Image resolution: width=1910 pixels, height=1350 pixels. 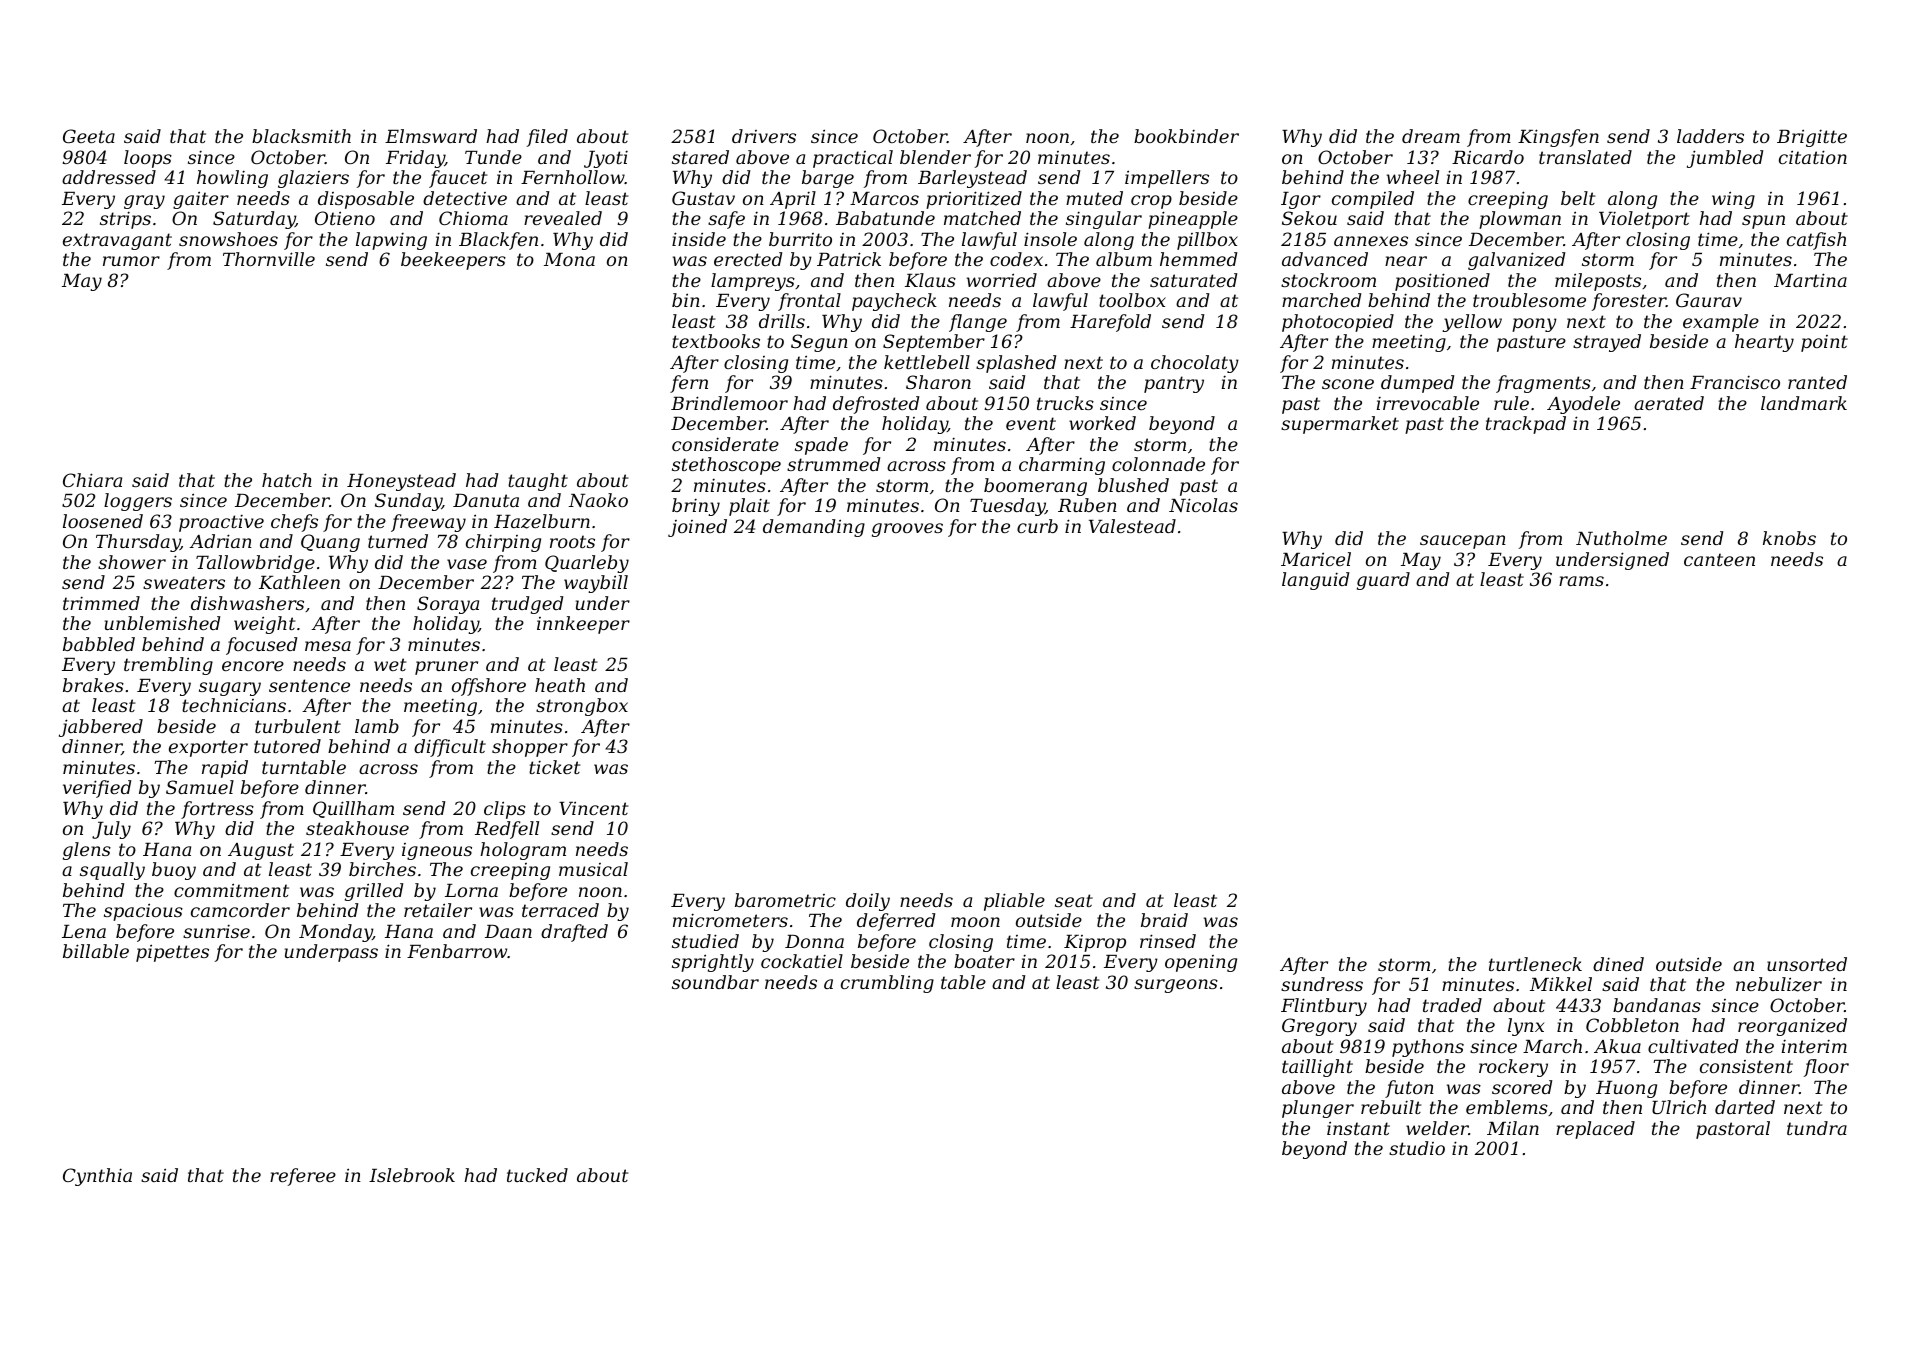 What do you see at coordinates (1383, 581) in the page?
I see `guard` at bounding box center [1383, 581].
